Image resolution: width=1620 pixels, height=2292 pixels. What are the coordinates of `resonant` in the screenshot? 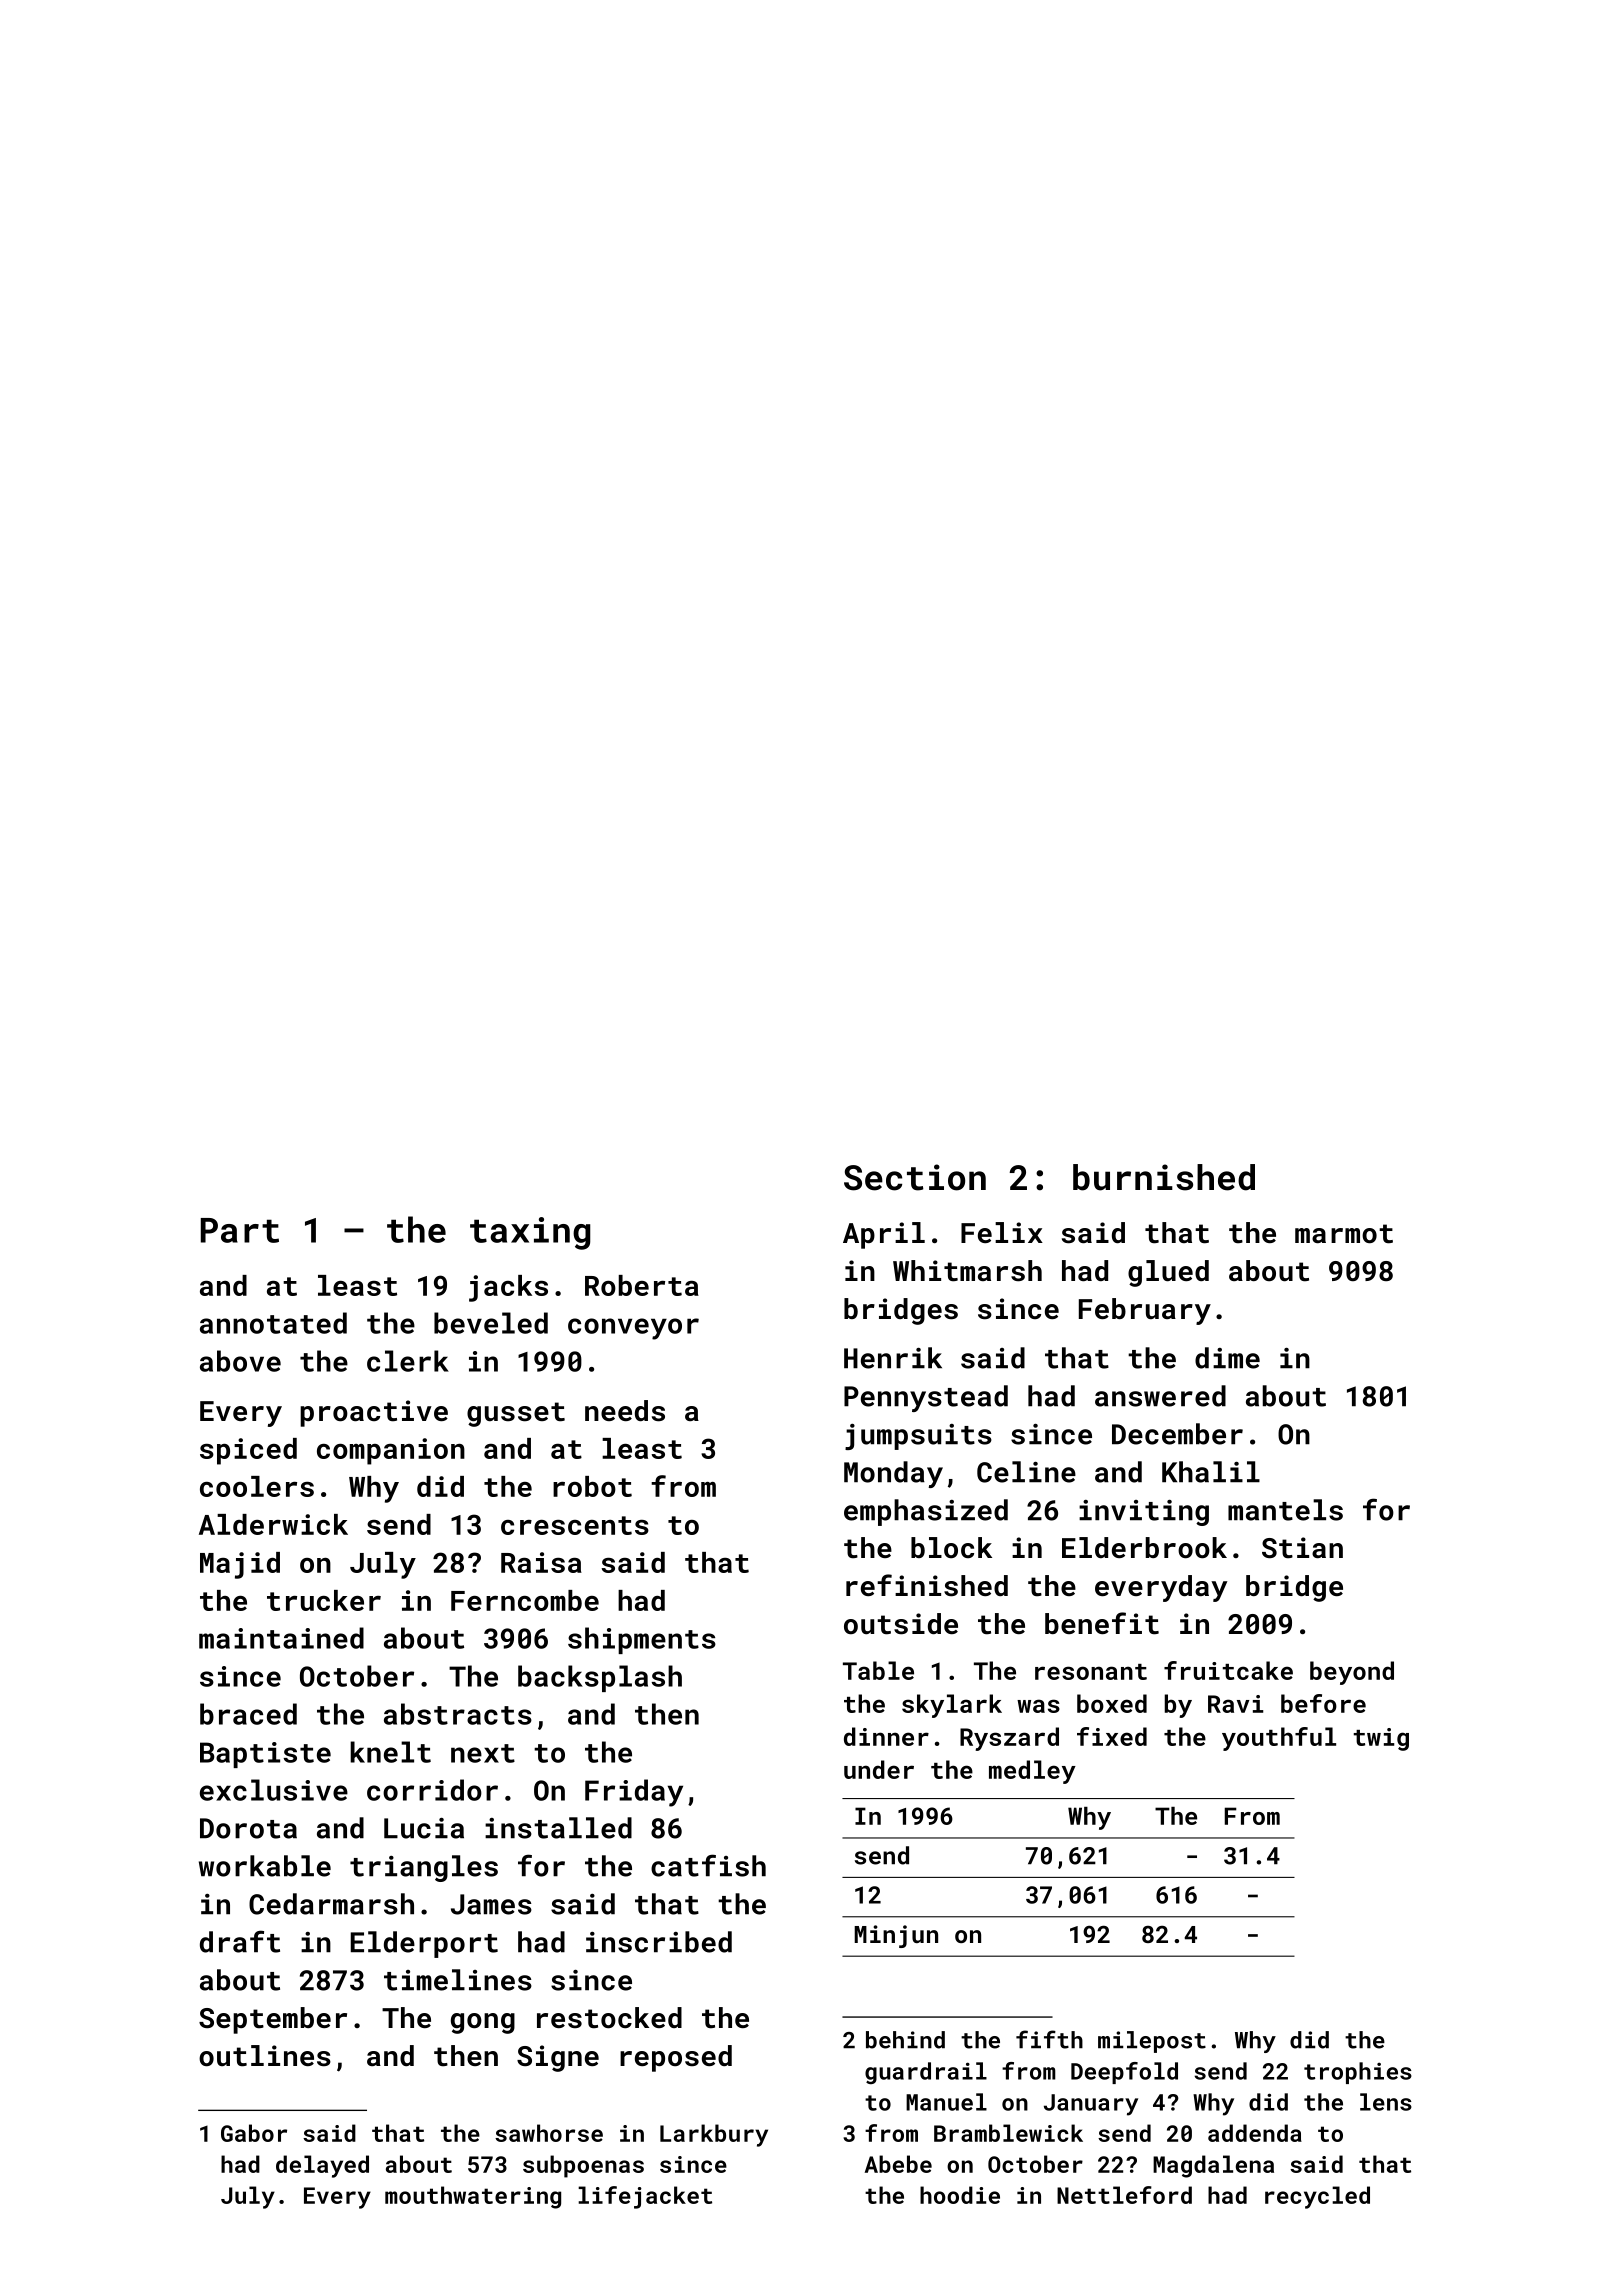 It's located at (1091, 1672).
